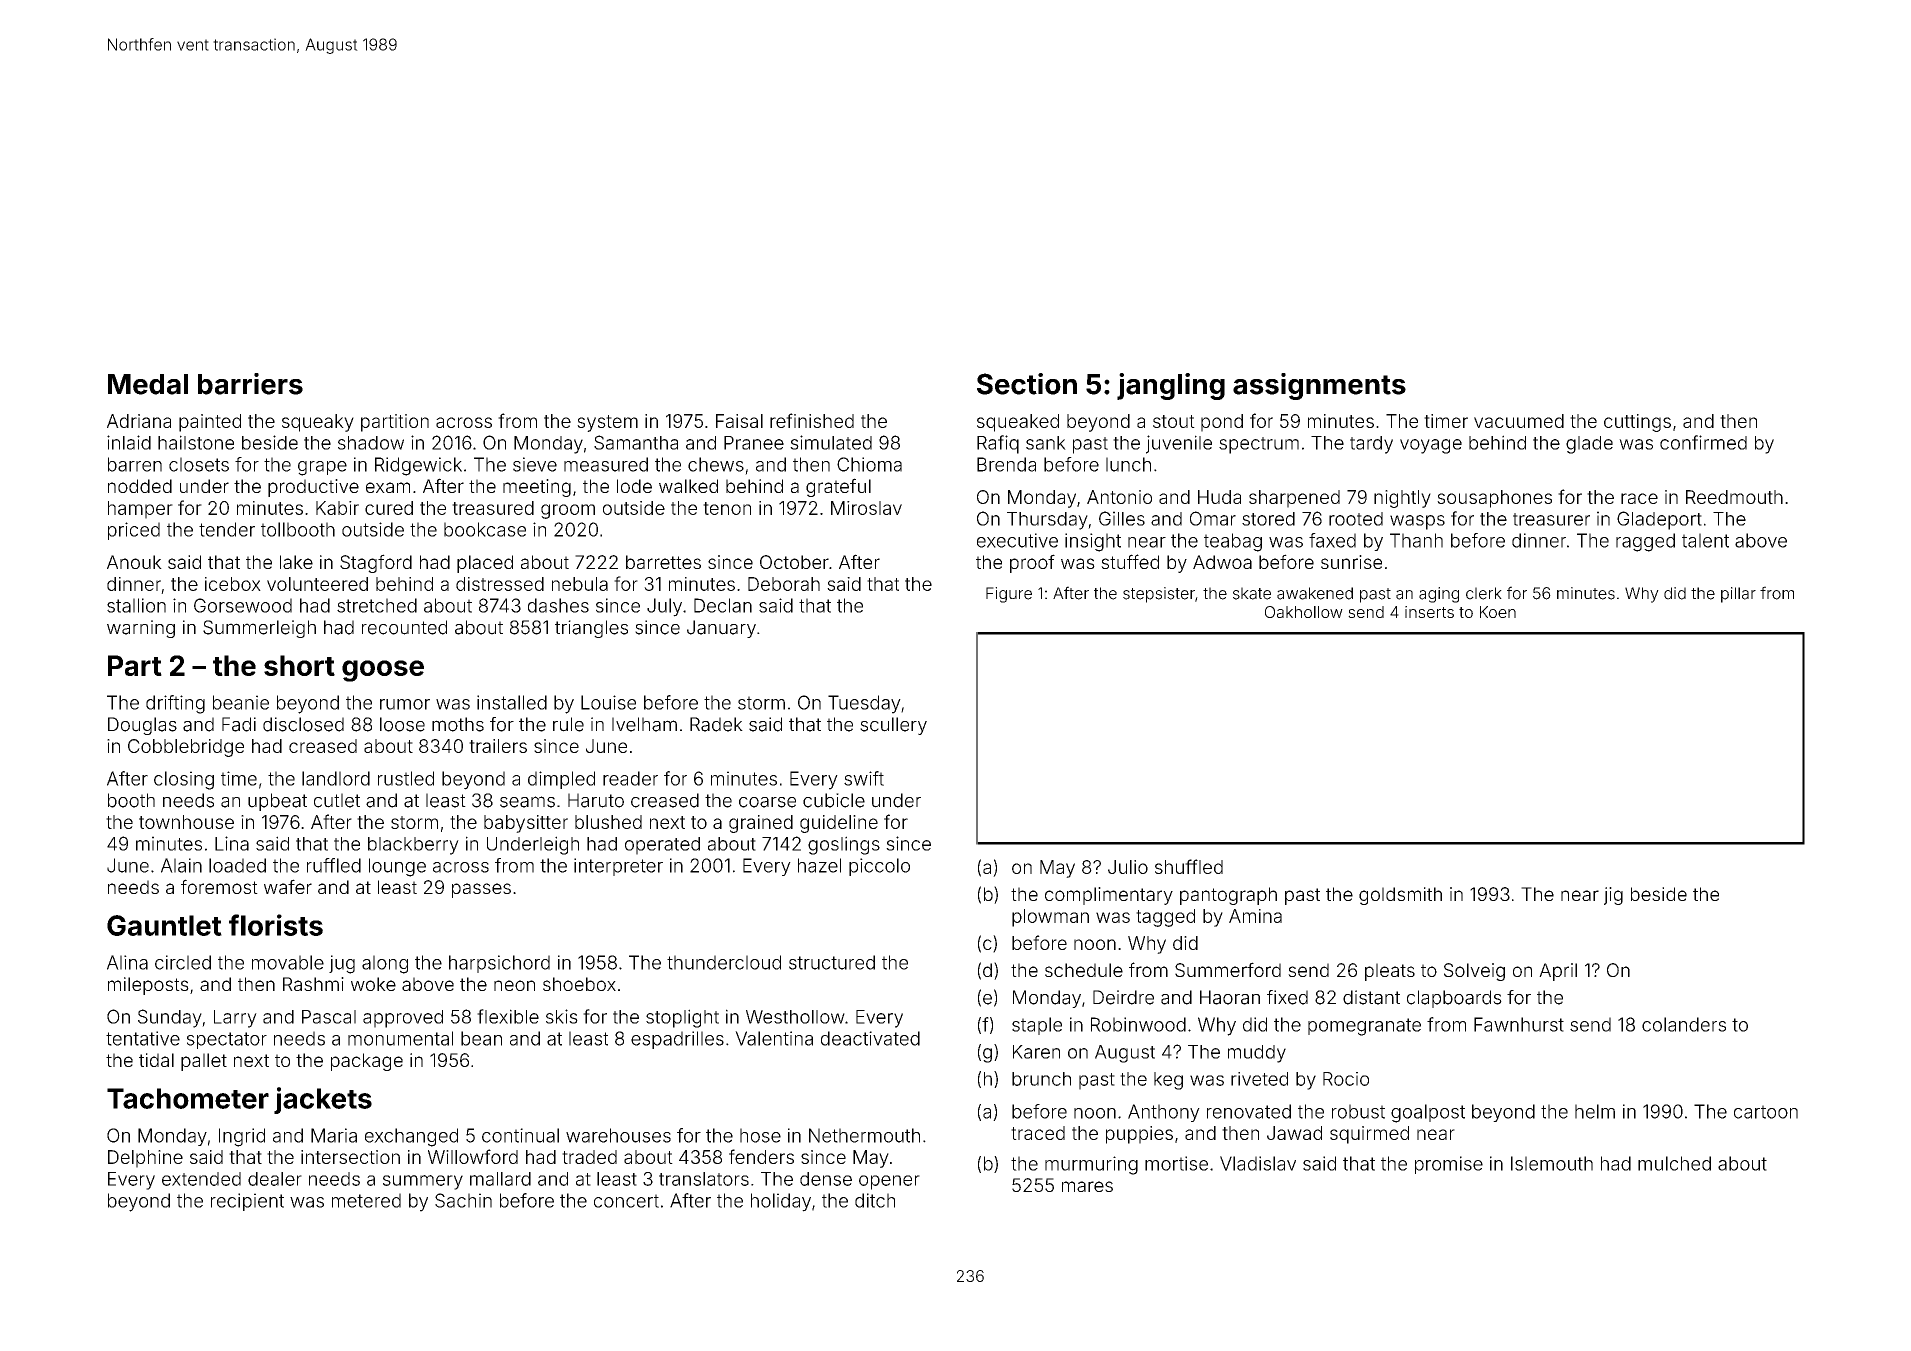 The image size is (1911, 1351). What do you see at coordinates (403, 1019) in the image?
I see `approved` at bounding box center [403, 1019].
